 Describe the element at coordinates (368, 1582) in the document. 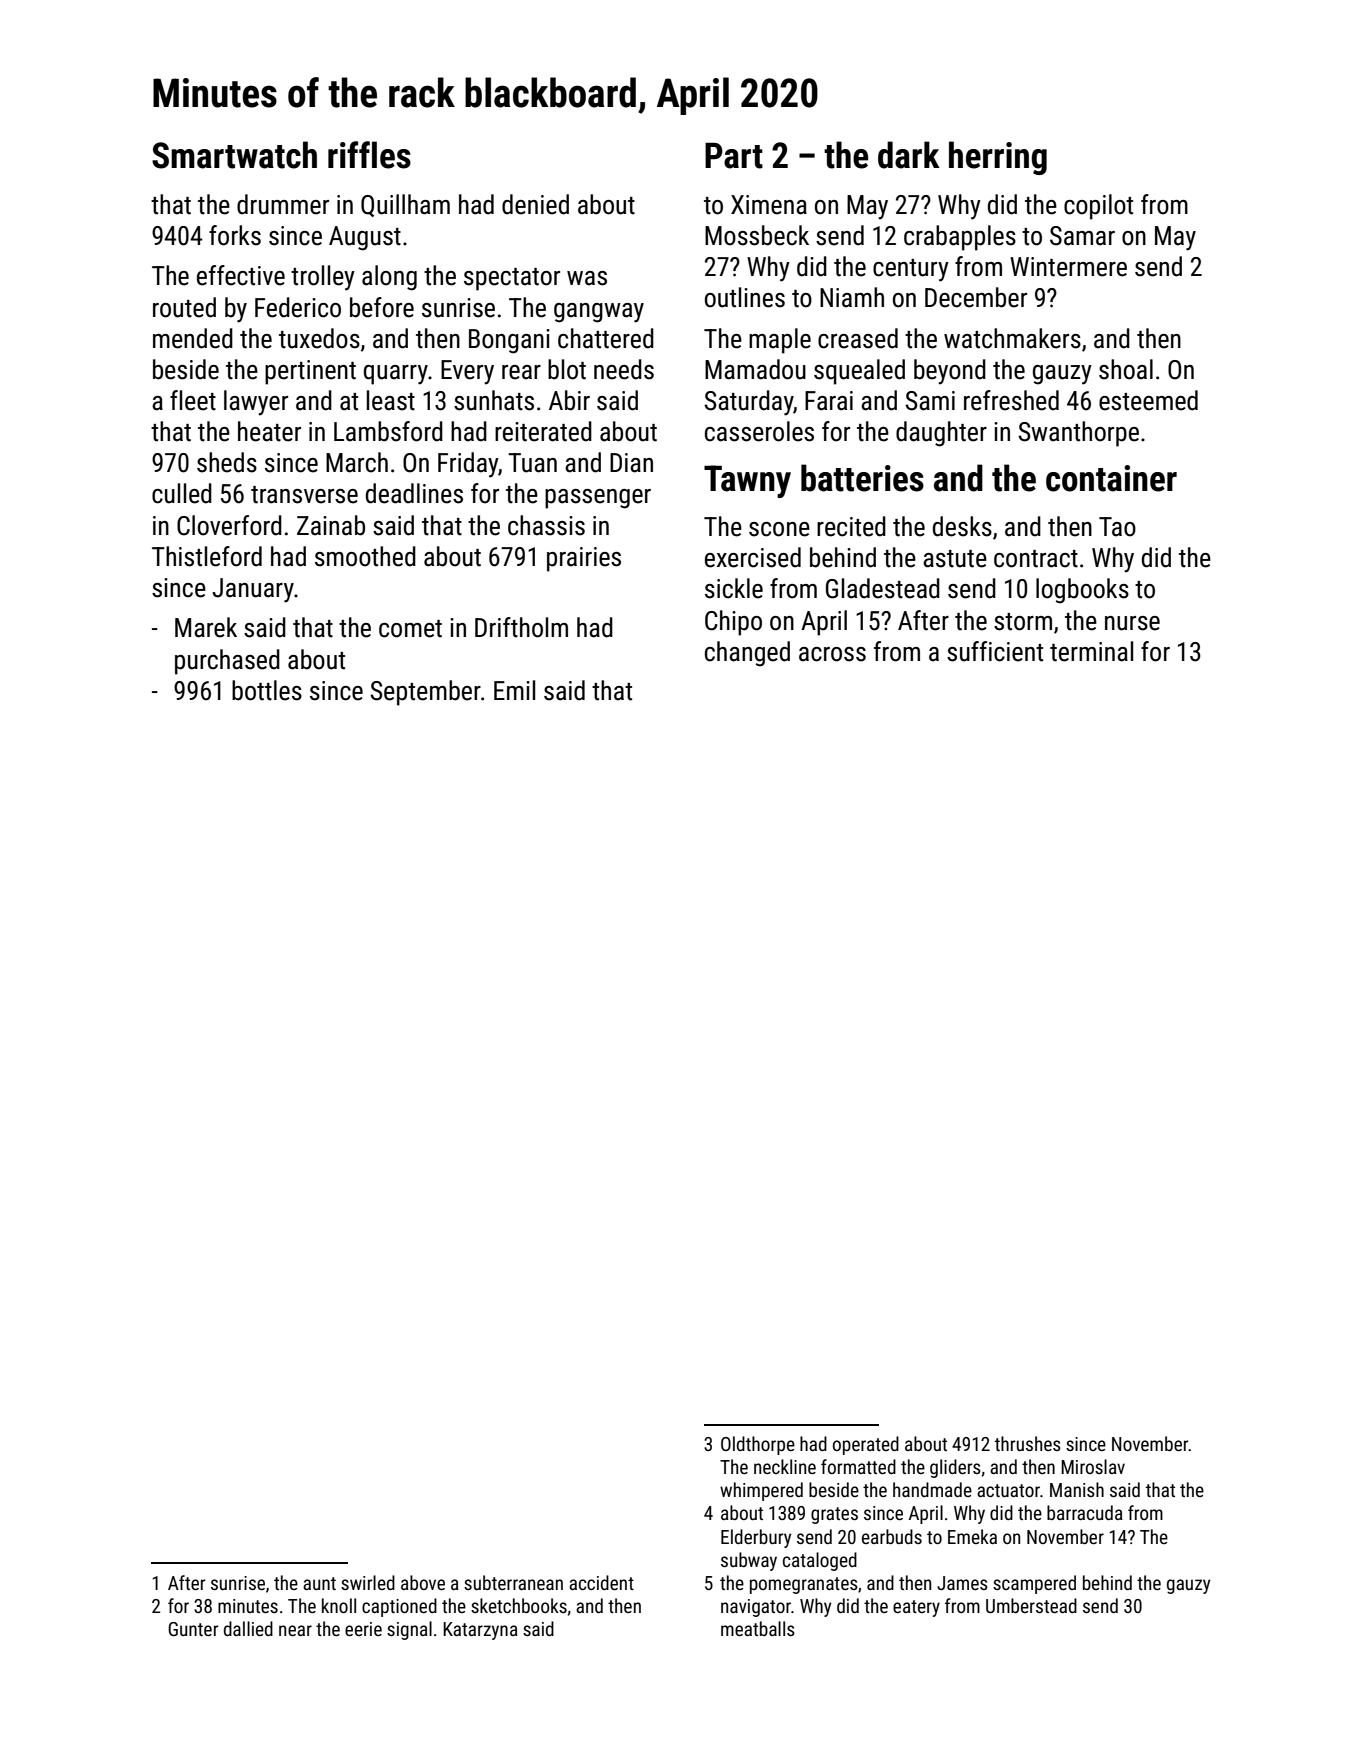

I see `swirled` at that location.
